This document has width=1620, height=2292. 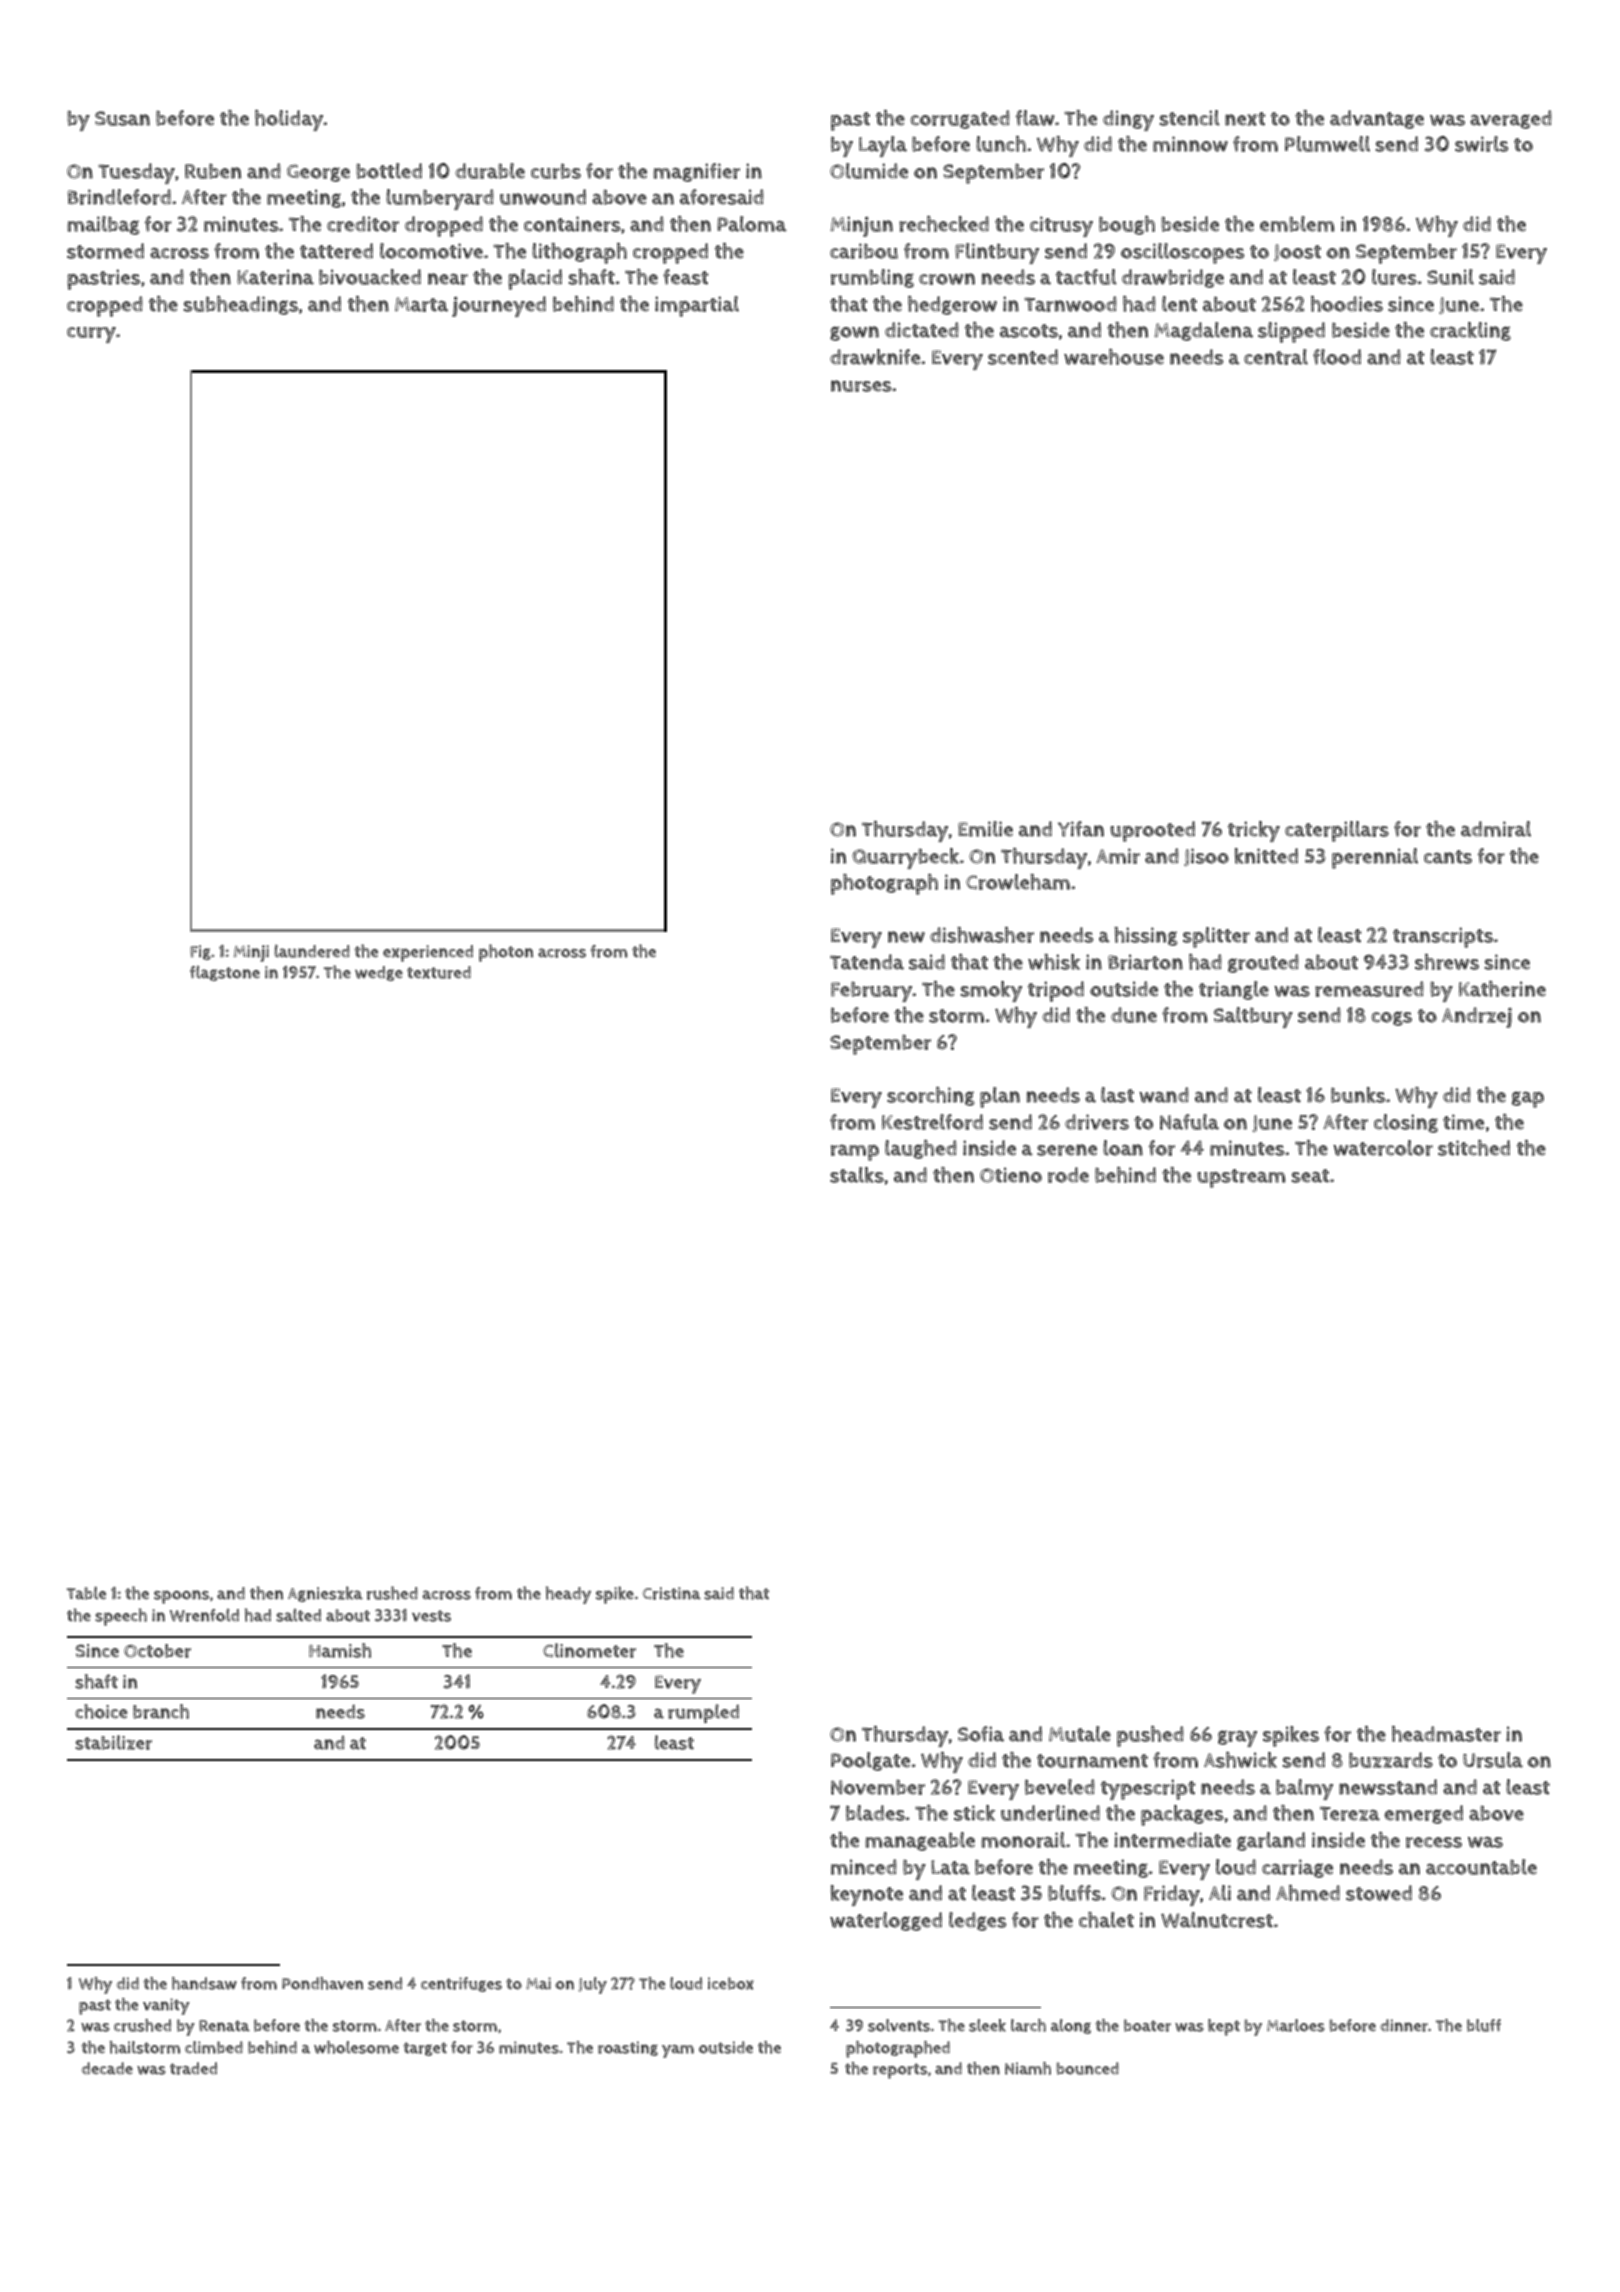 What do you see at coordinates (1241, 1178) in the document?
I see `upstream` at bounding box center [1241, 1178].
